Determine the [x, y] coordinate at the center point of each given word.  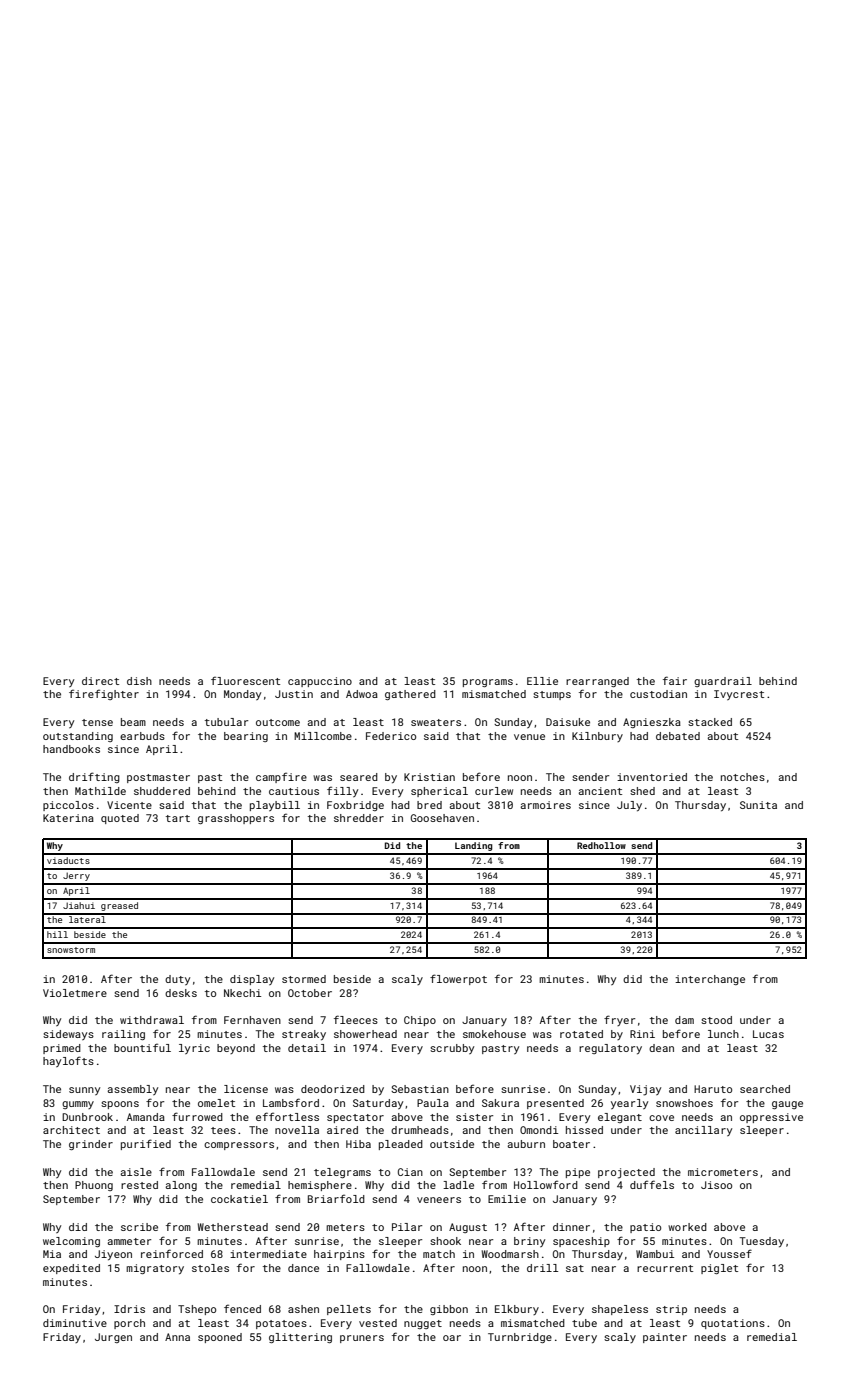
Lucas [768, 1034]
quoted [120, 819]
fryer [619, 1020]
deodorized [333, 1089]
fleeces [356, 1019]
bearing [246, 737]
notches [743, 777]
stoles [210, 1268]
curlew [494, 791]
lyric [194, 1049]
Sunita [758, 805]
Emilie [507, 1199]
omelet [216, 1103]
